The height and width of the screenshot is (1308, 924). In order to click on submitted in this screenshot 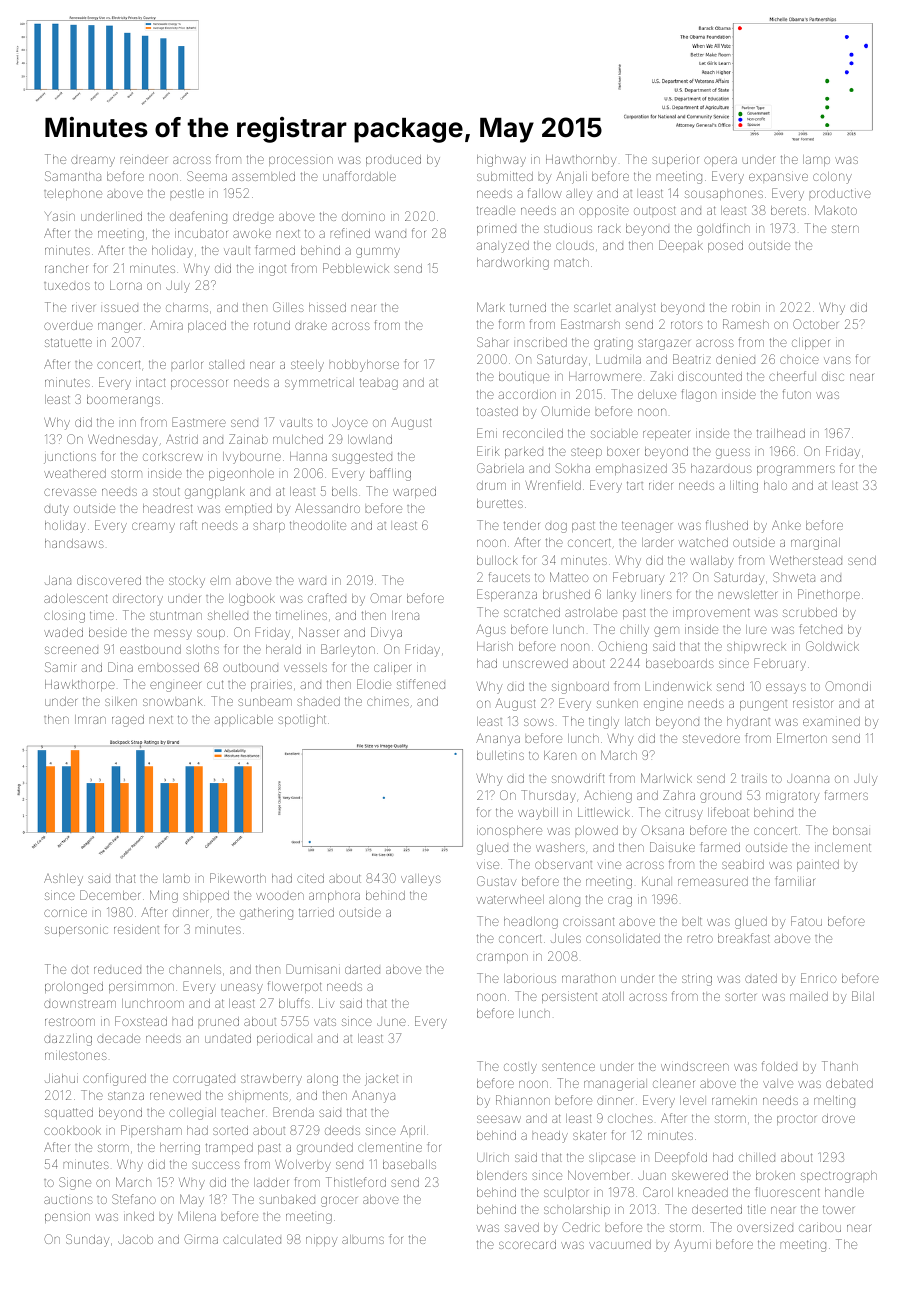, I will do `click(505, 176)`.
